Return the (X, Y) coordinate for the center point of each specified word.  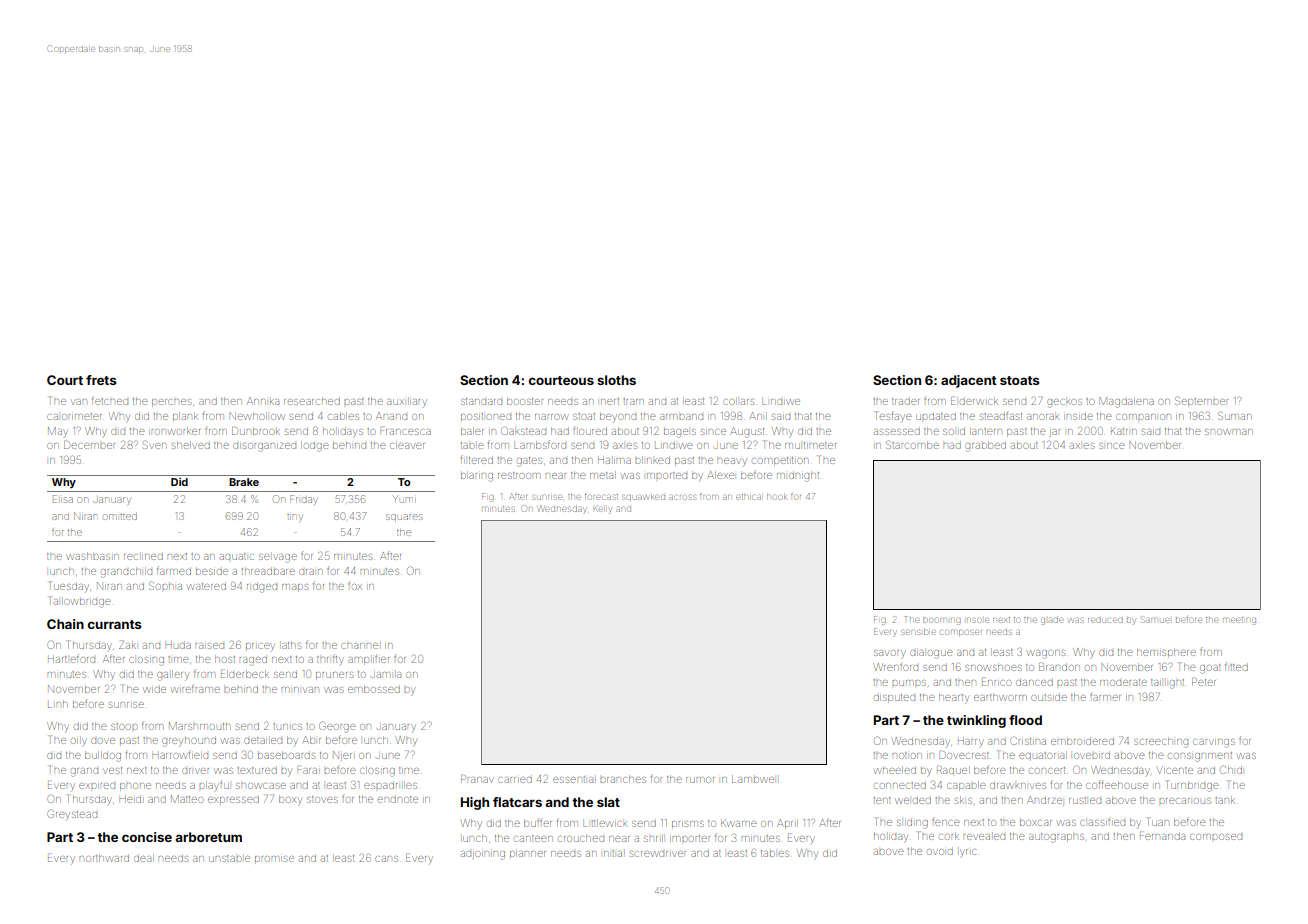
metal (603, 475)
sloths (616, 380)
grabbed (985, 446)
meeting (1239, 620)
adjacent (969, 381)
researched (312, 402)
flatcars (517, 802)
